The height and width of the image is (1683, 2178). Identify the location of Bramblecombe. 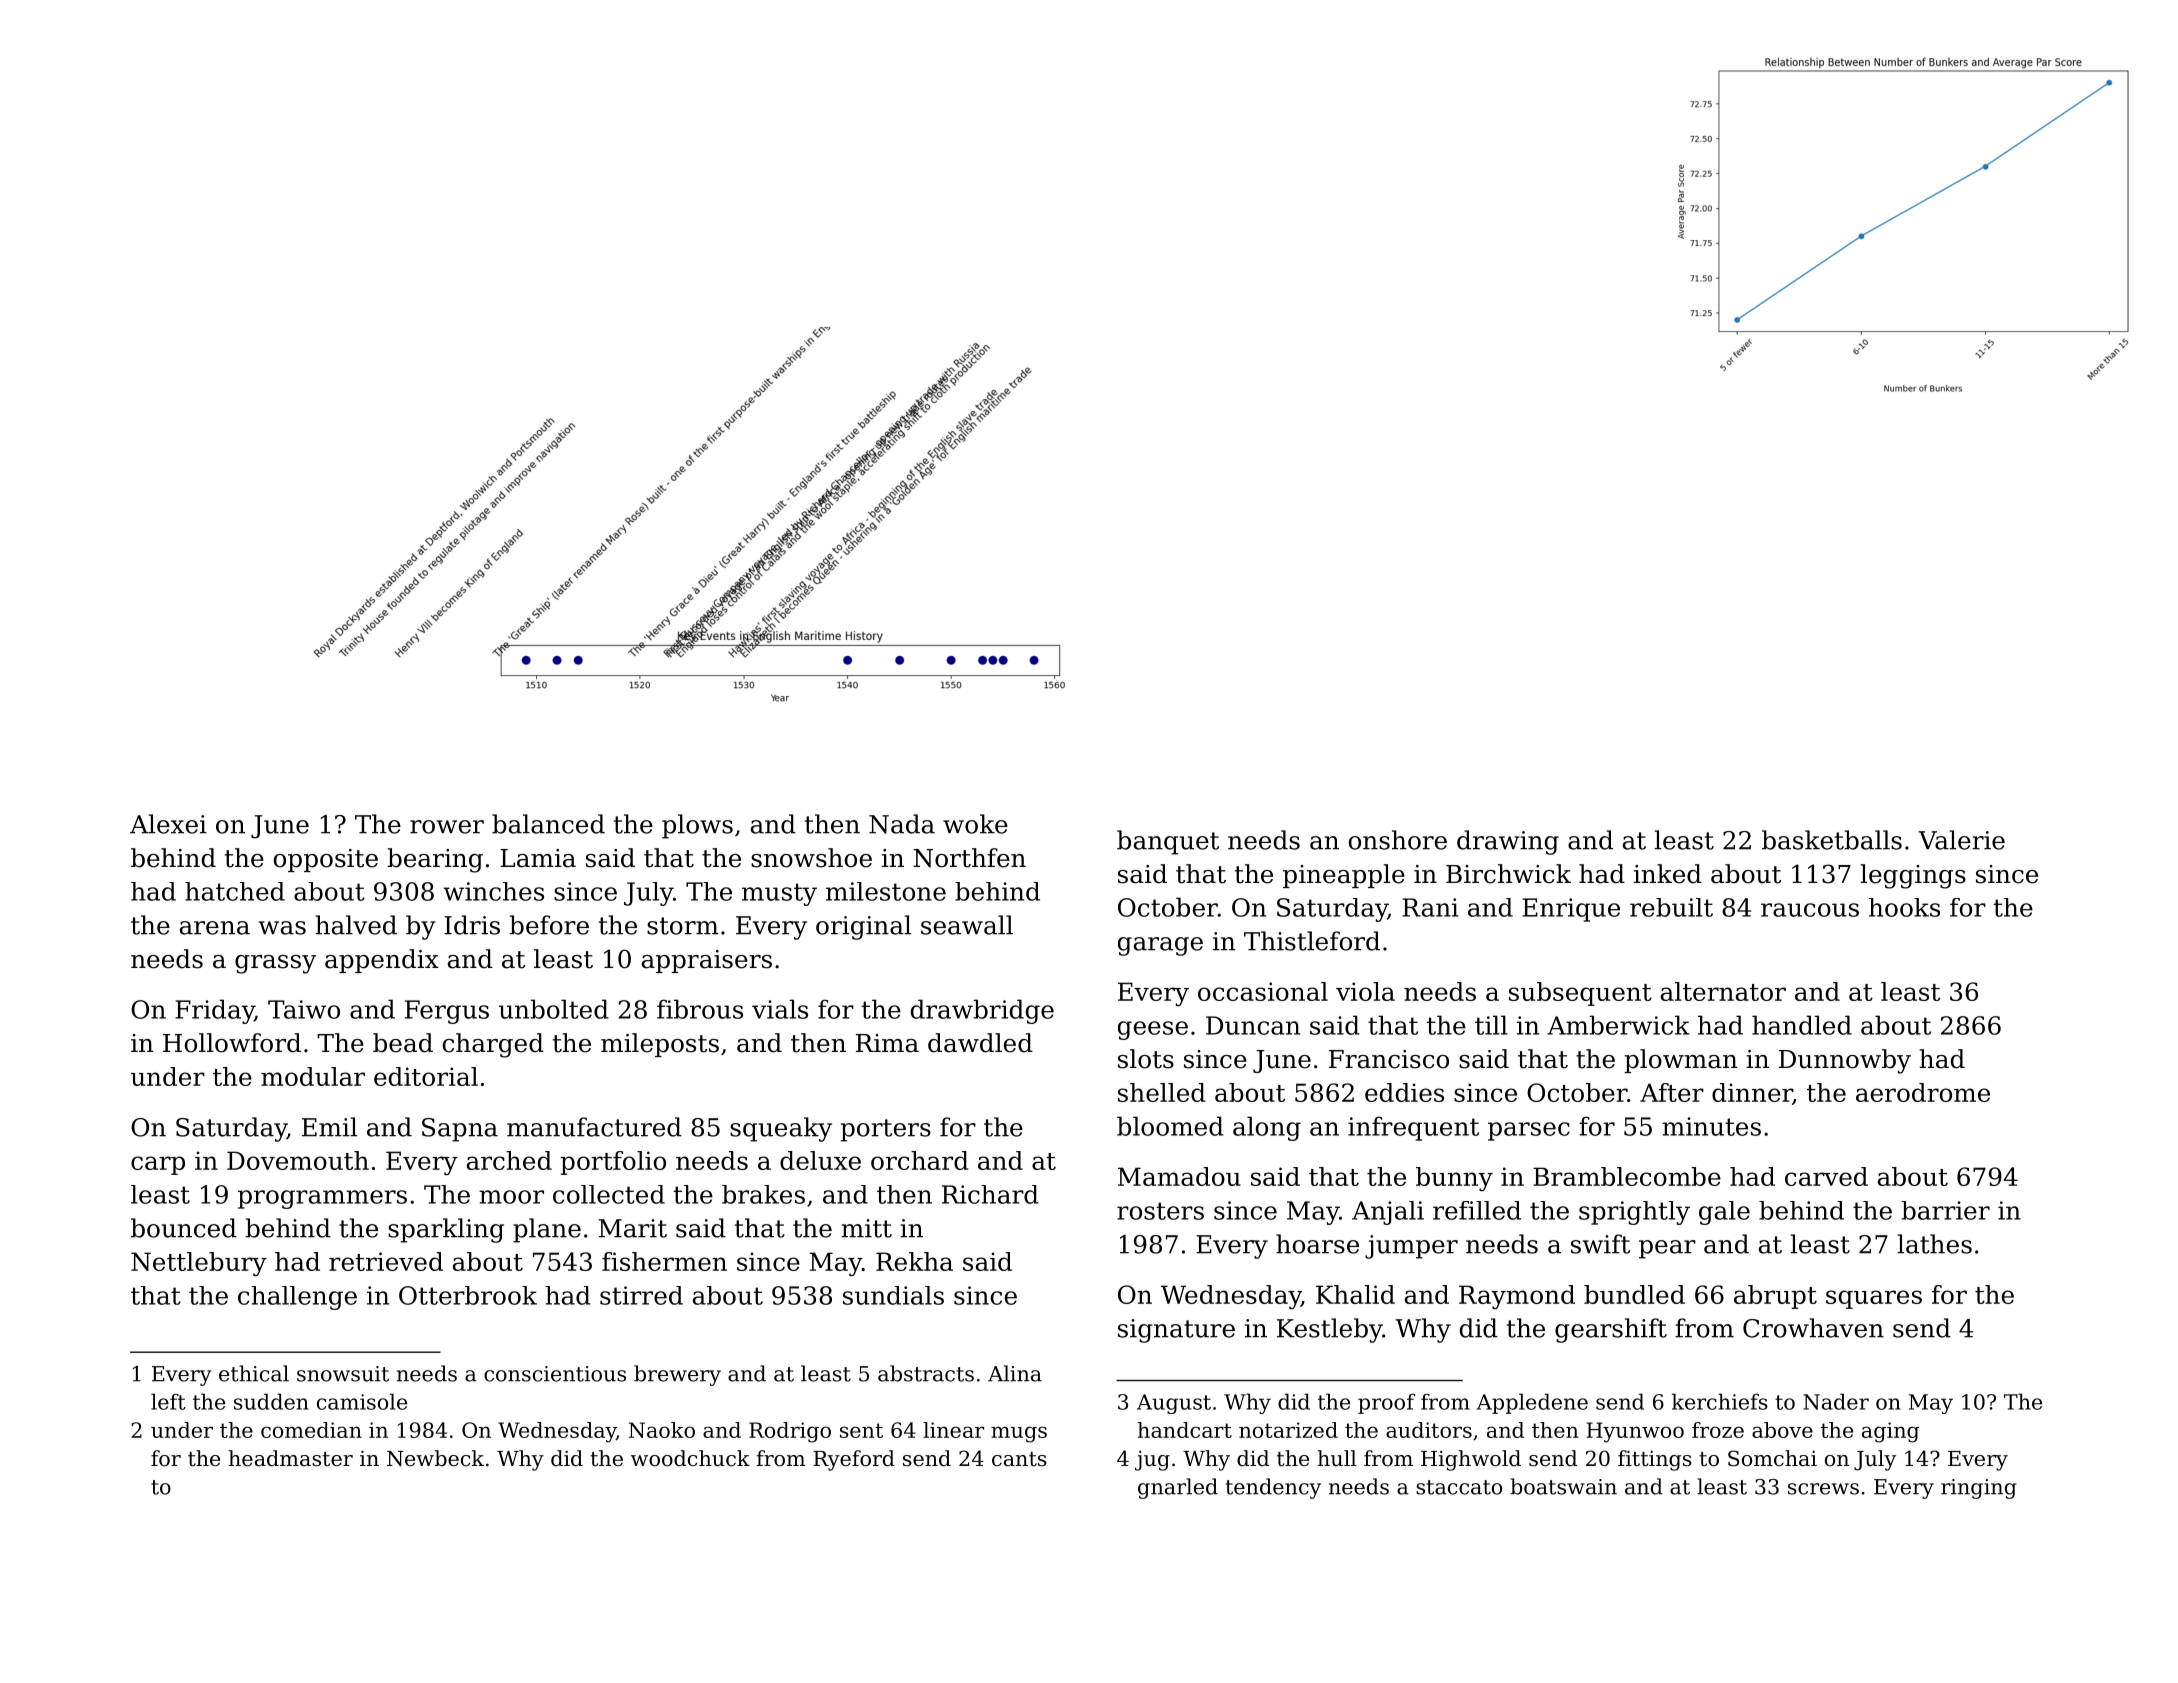
(1627, 1176).
